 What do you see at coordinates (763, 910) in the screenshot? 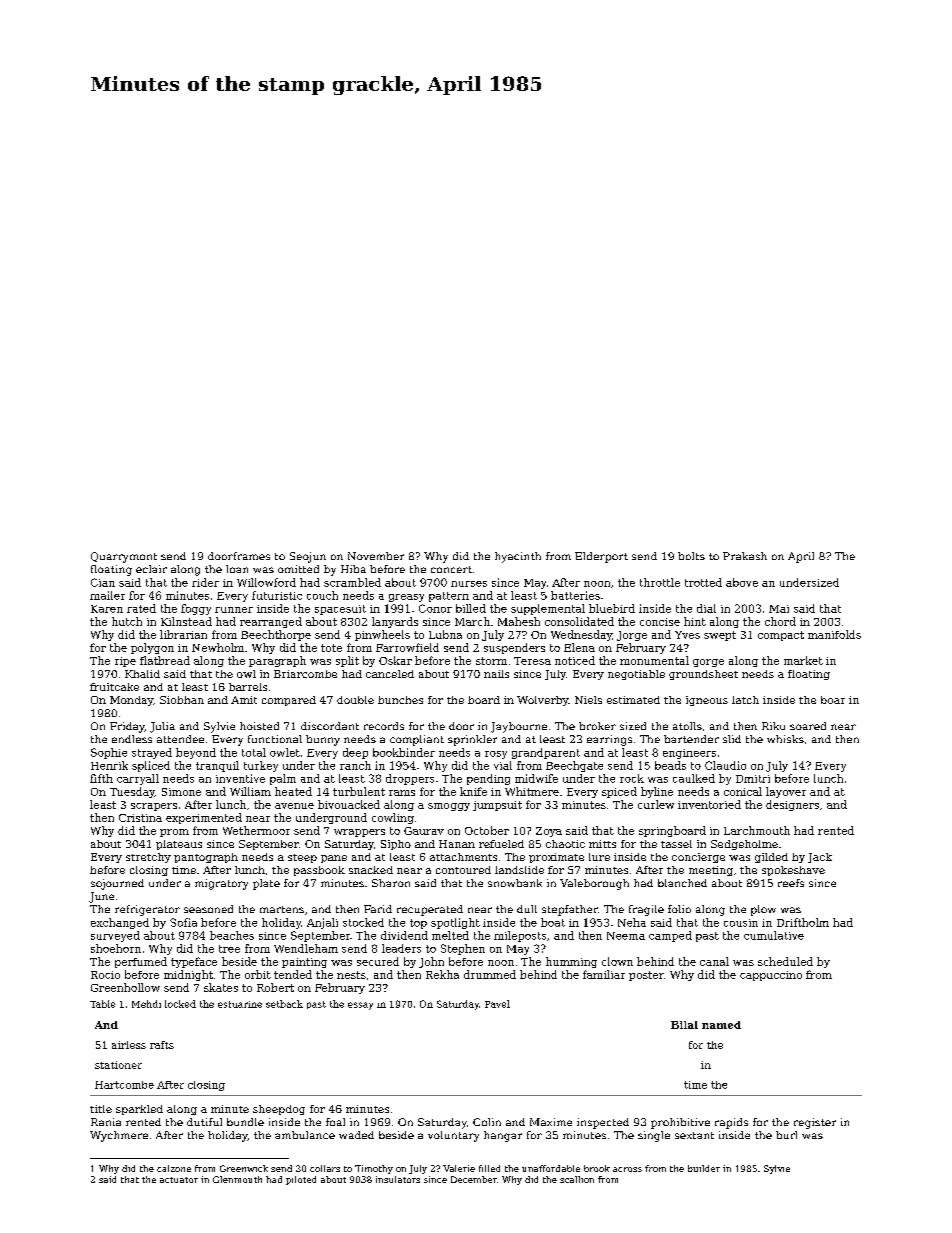
I see `plow` at bounding box center [763, 910].
